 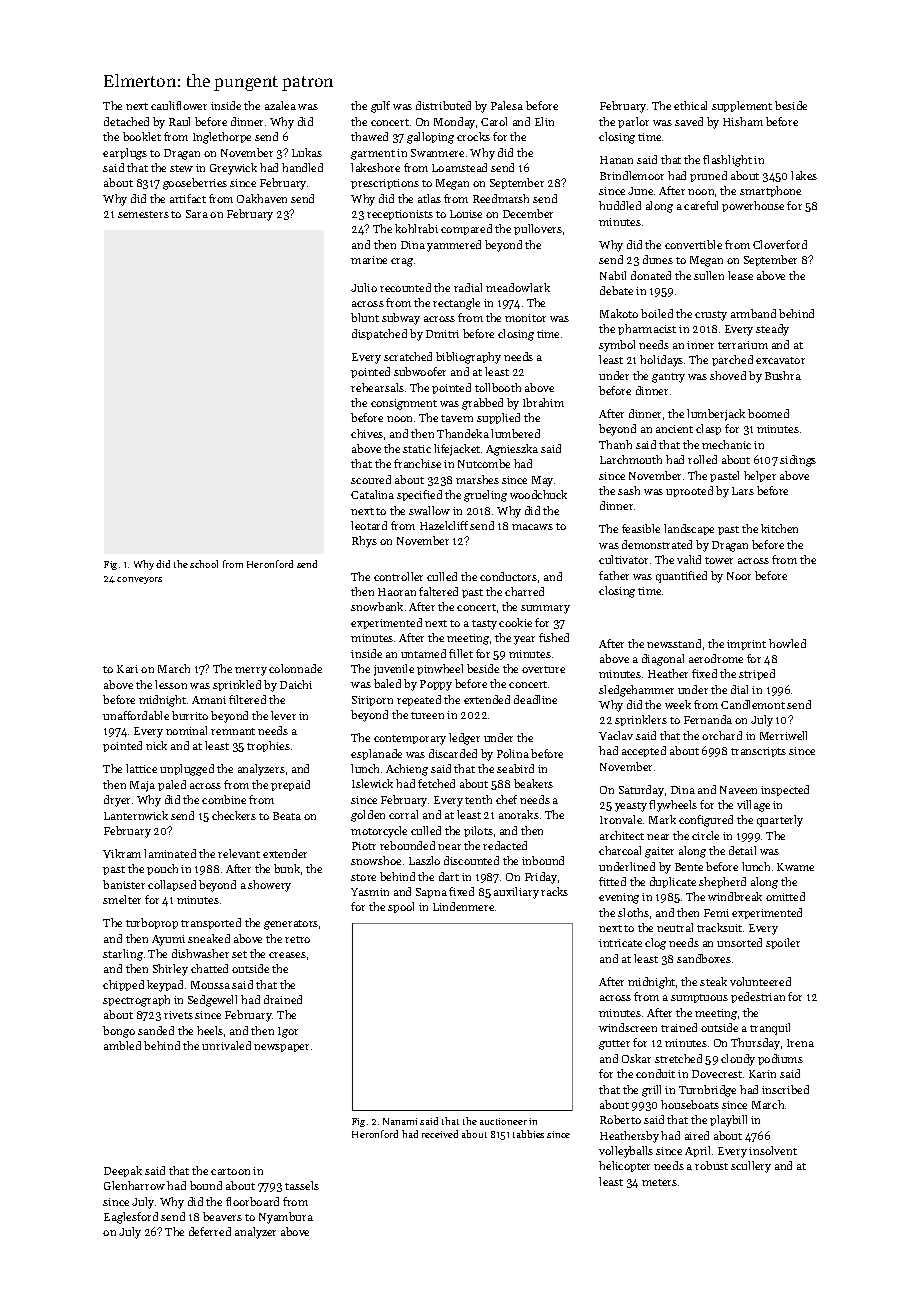 What do you see at coordinates (743, 491) in the page?
I see `Lars` at bounding box center [743, 491].
